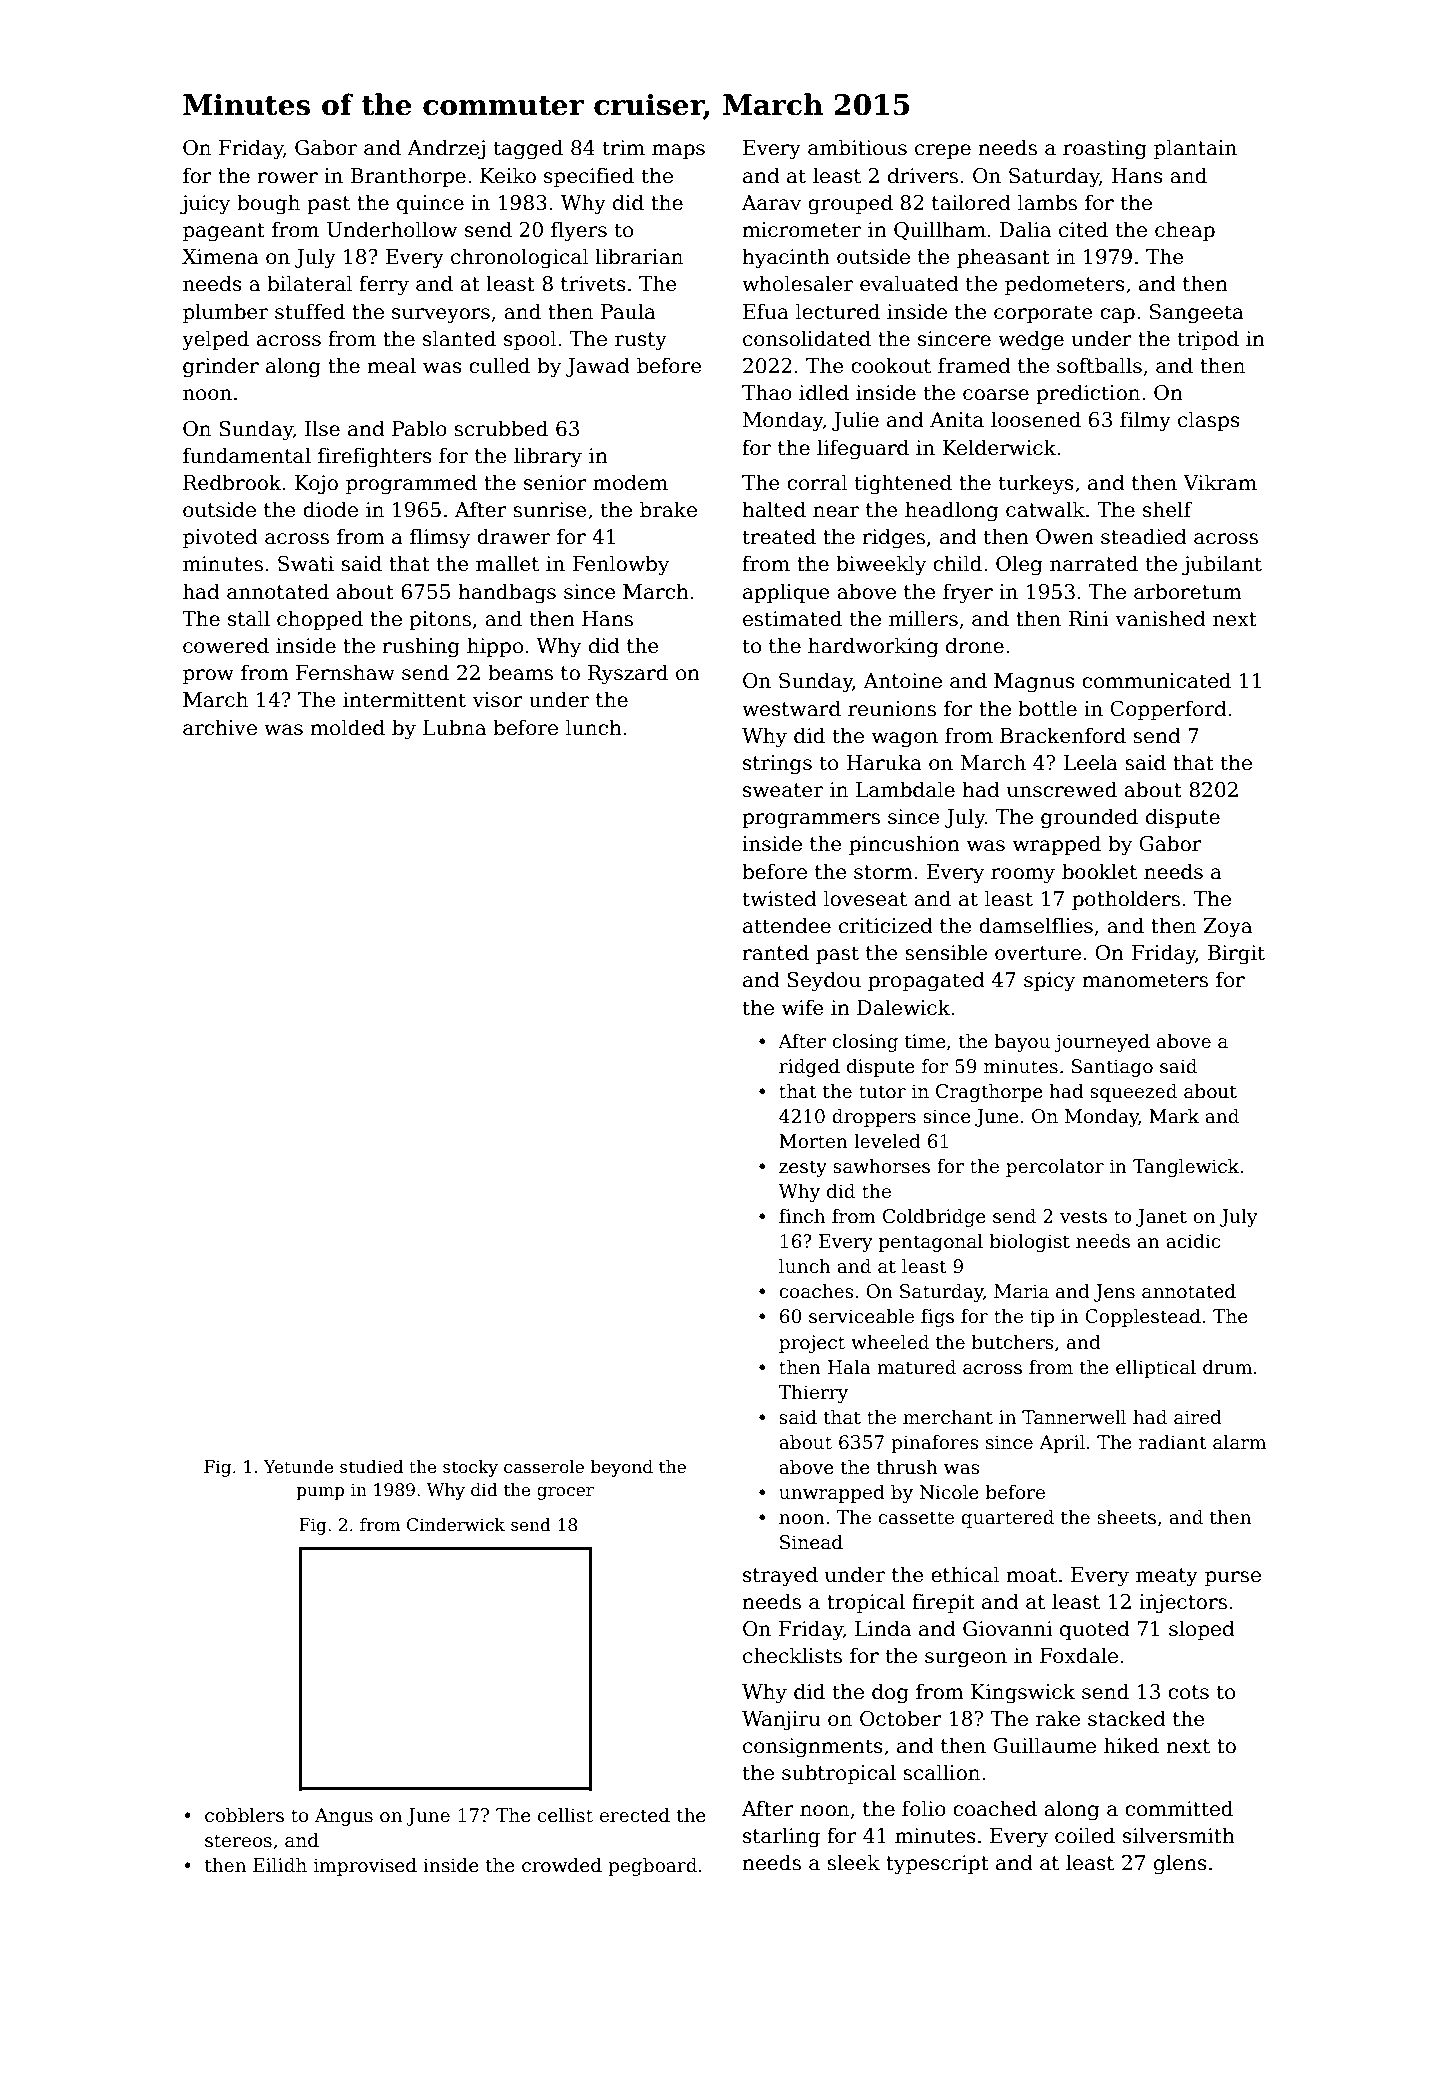  What do you see at coordinates (1161, 1218) in the image?
I see `Janet` at bounding box center [1161, 1218].
